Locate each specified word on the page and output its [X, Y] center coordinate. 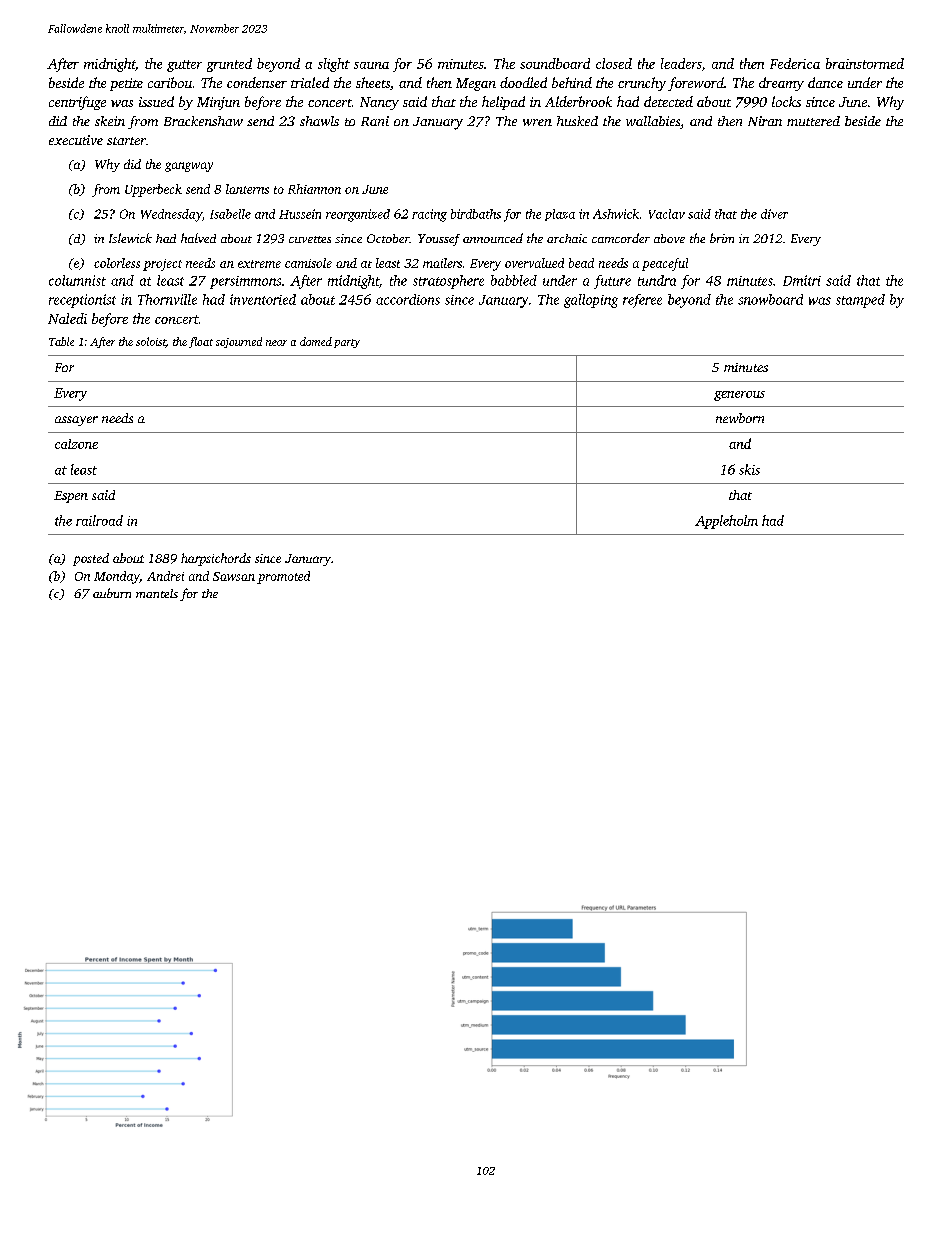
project [162, 265]
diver [774, 214]
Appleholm [726, 522]
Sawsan [234, 576]
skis [749, 469]
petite [126, 84]
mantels [157, 593]
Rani [375, 121]
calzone [76, 444]
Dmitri [802, 280]
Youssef [439, 240]
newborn [740, 418]
